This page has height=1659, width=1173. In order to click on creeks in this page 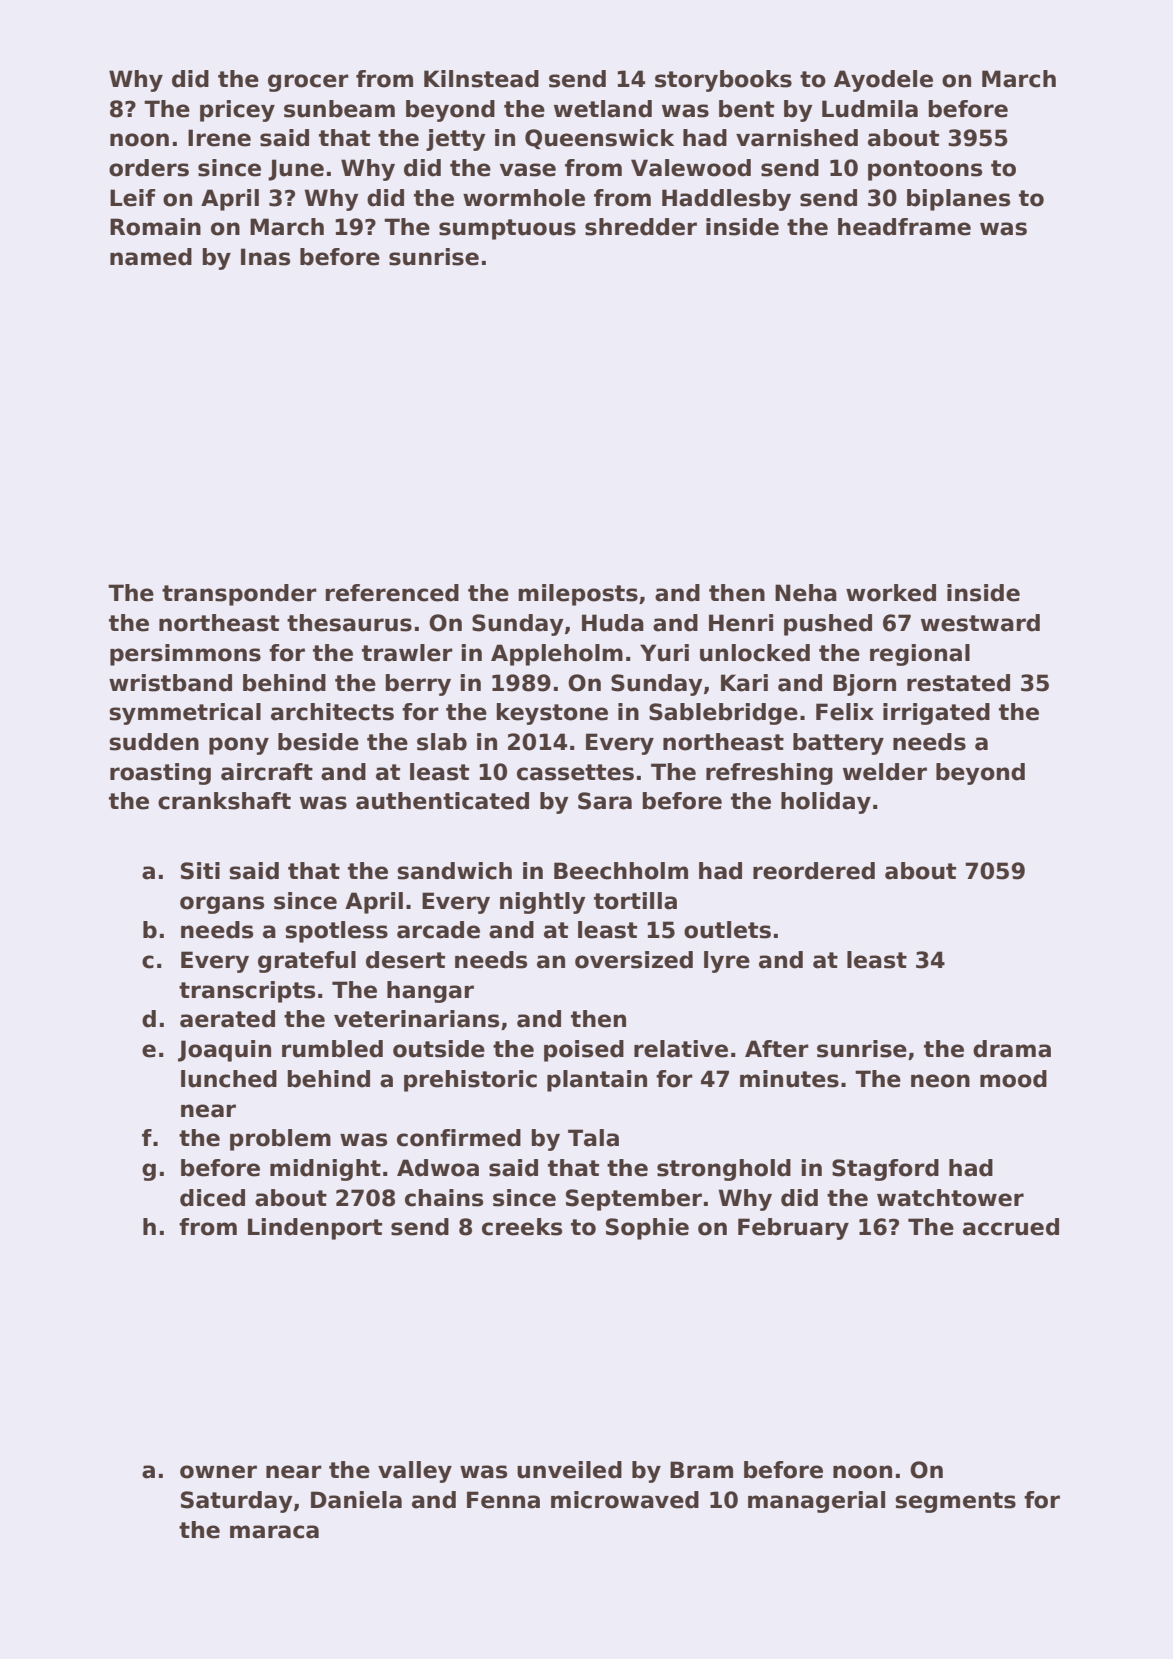, I will do `click(522, 1227)`.
